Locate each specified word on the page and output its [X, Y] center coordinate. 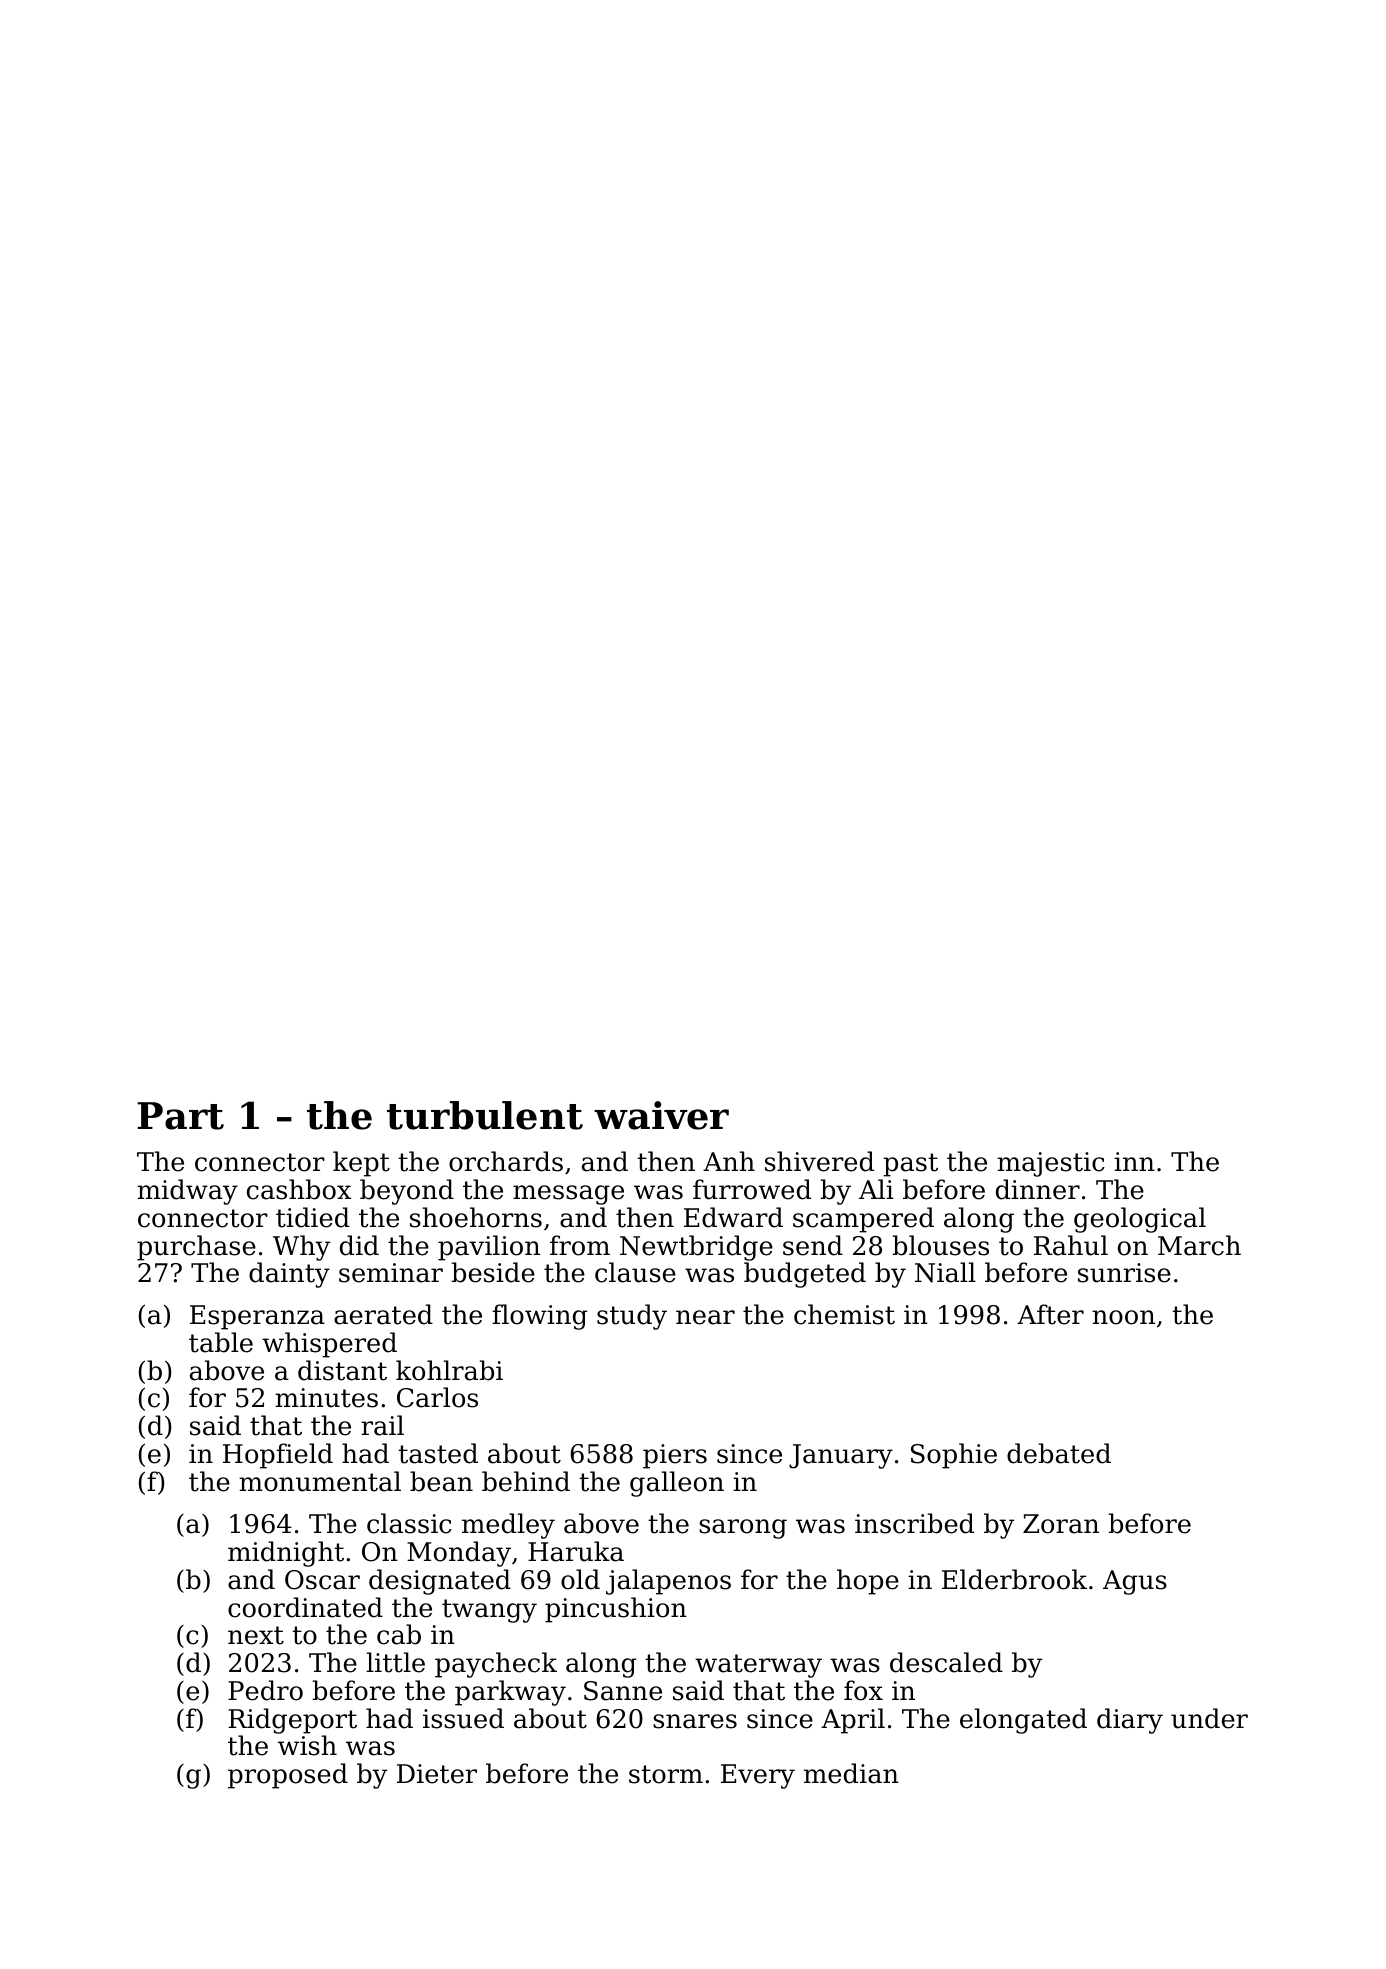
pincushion [616, 1610]
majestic [1051, 1164]
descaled [946, 1662]
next [256, 1635]
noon [1123, 1317]
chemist [844, 1314]
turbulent [485, 1115]
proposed [288, 1776]
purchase [196, 1248]
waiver [661, 1115]
